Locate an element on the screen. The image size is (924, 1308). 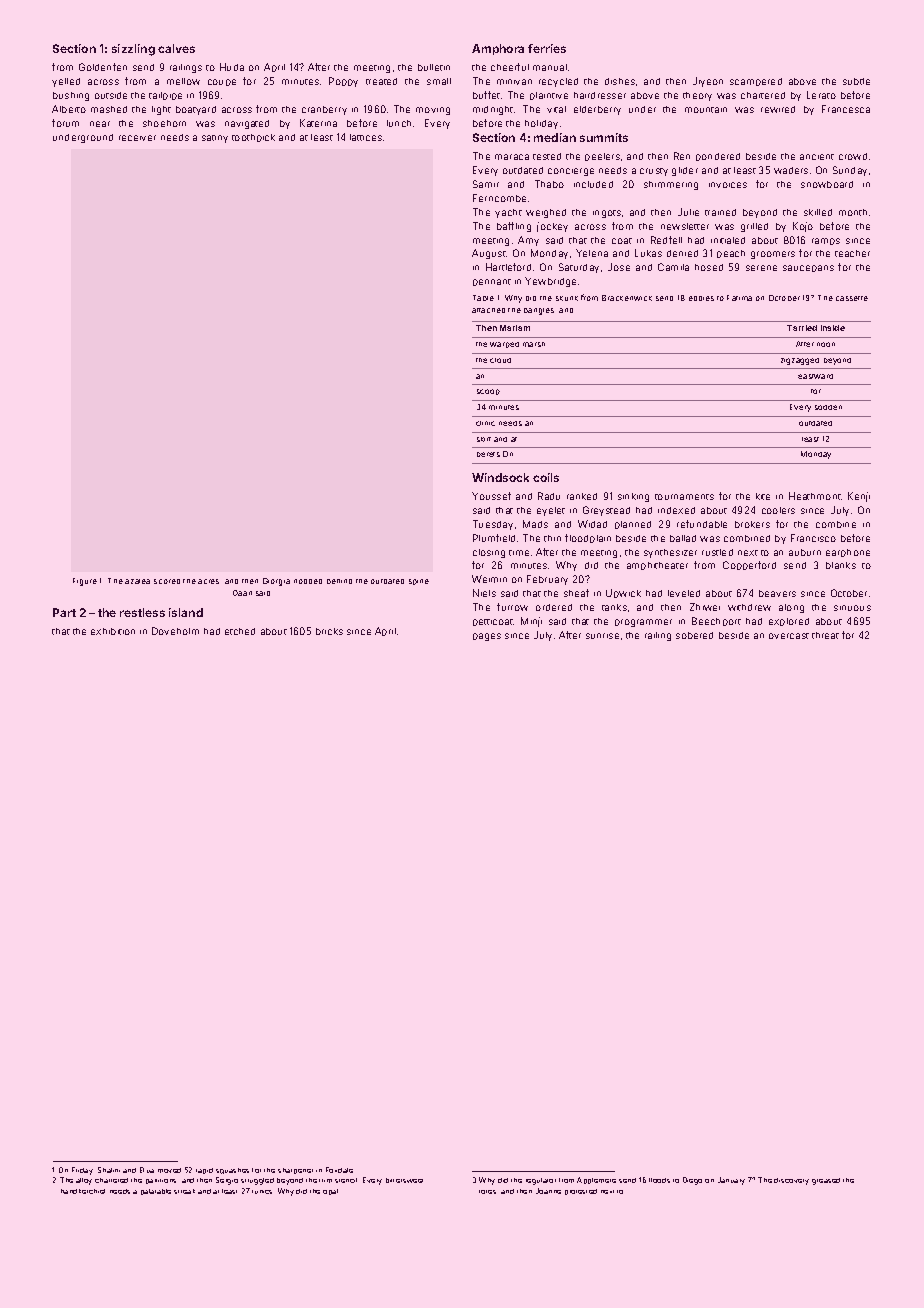
azalea is located at coordinates (137, 581).
